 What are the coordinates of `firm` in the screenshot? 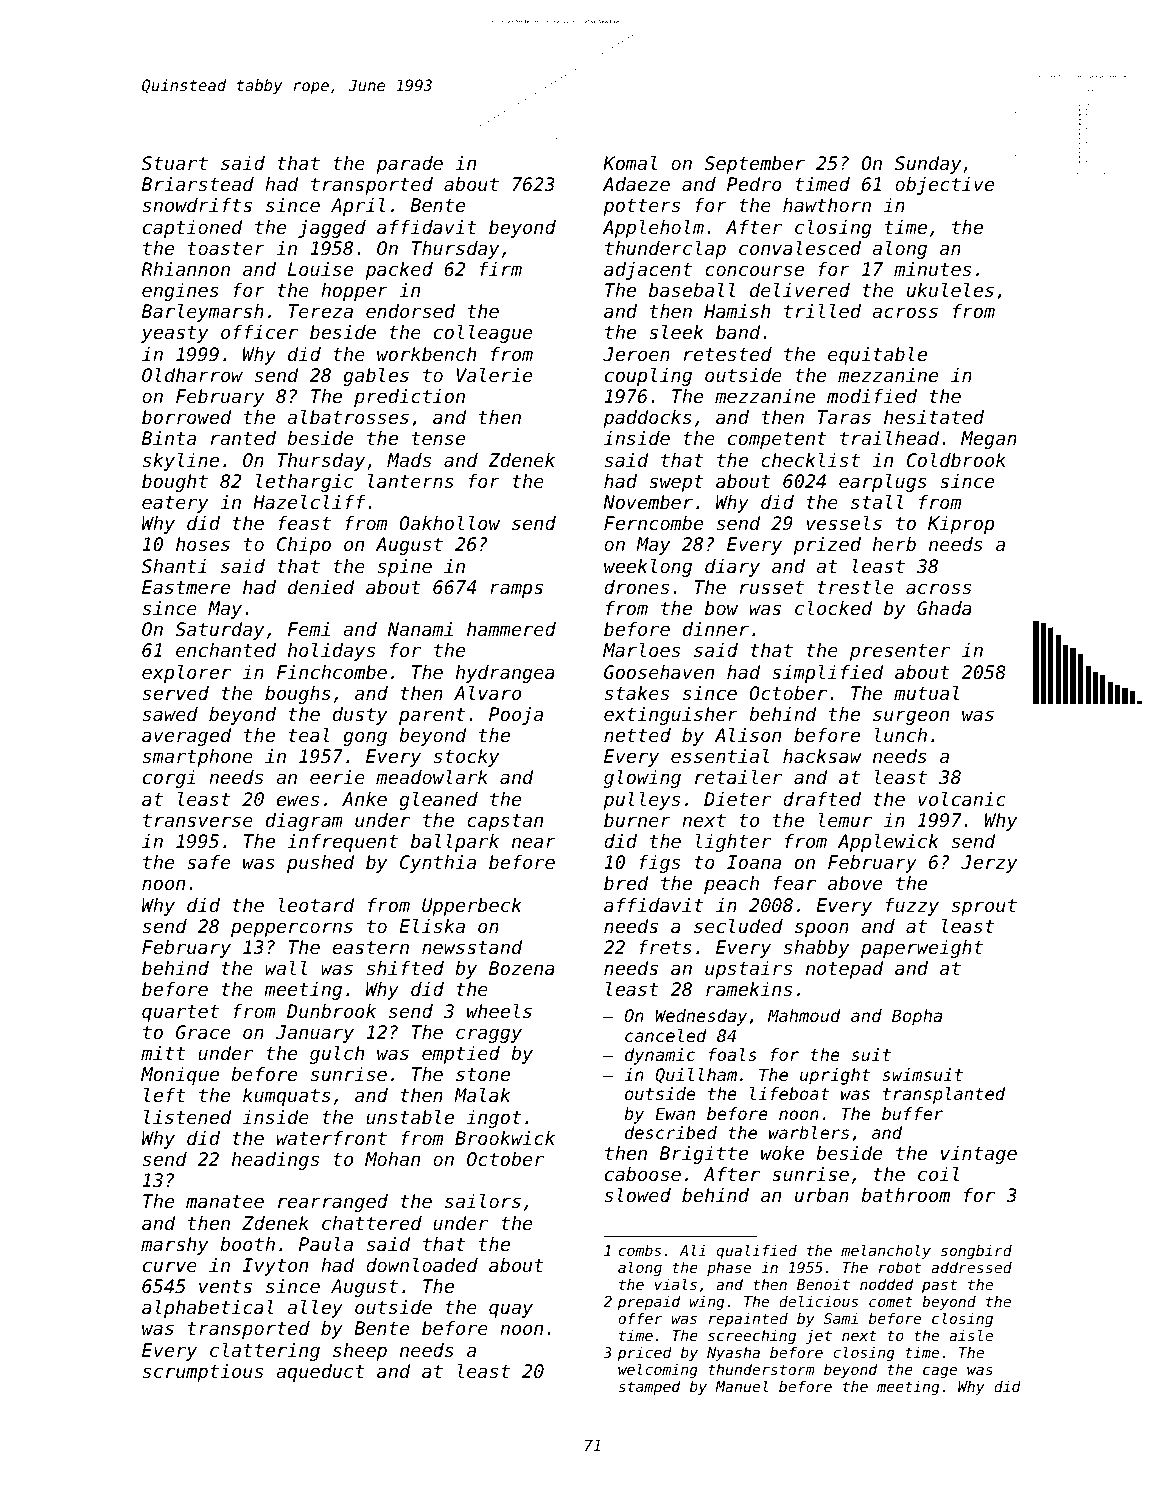 It's located at (501, 269).
